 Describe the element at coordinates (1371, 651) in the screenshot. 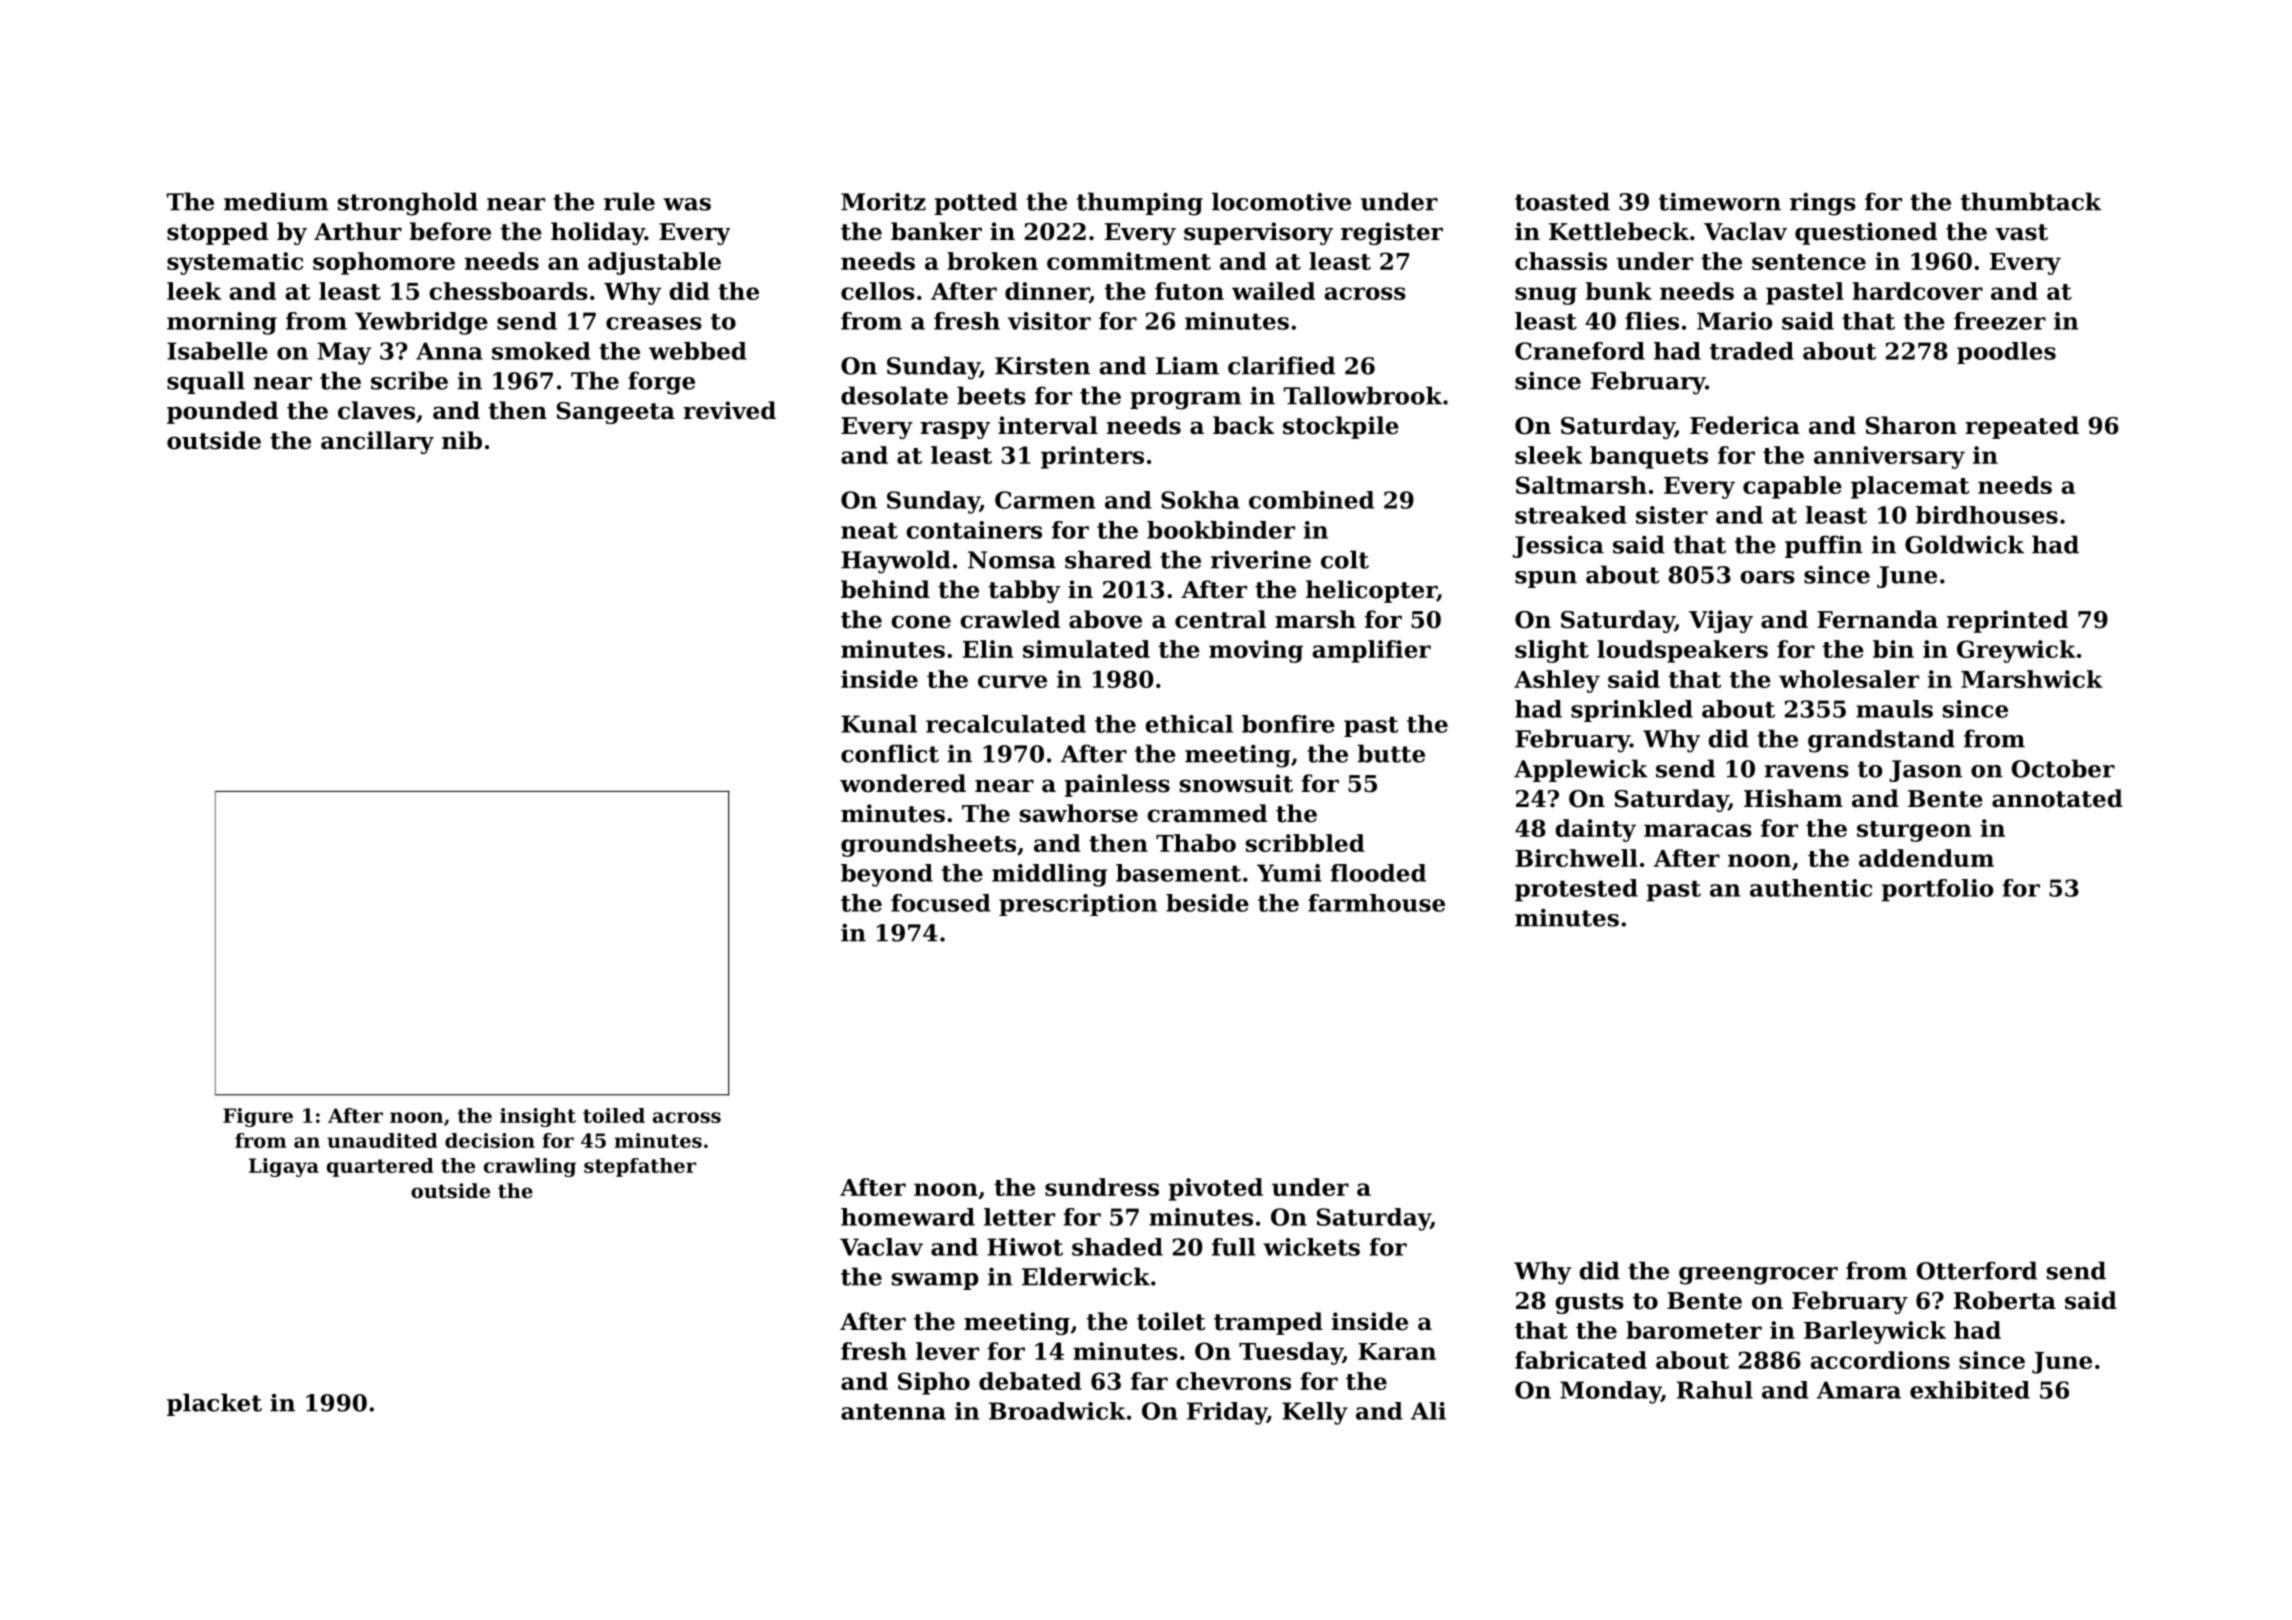

I see `amplifier` at that location.
